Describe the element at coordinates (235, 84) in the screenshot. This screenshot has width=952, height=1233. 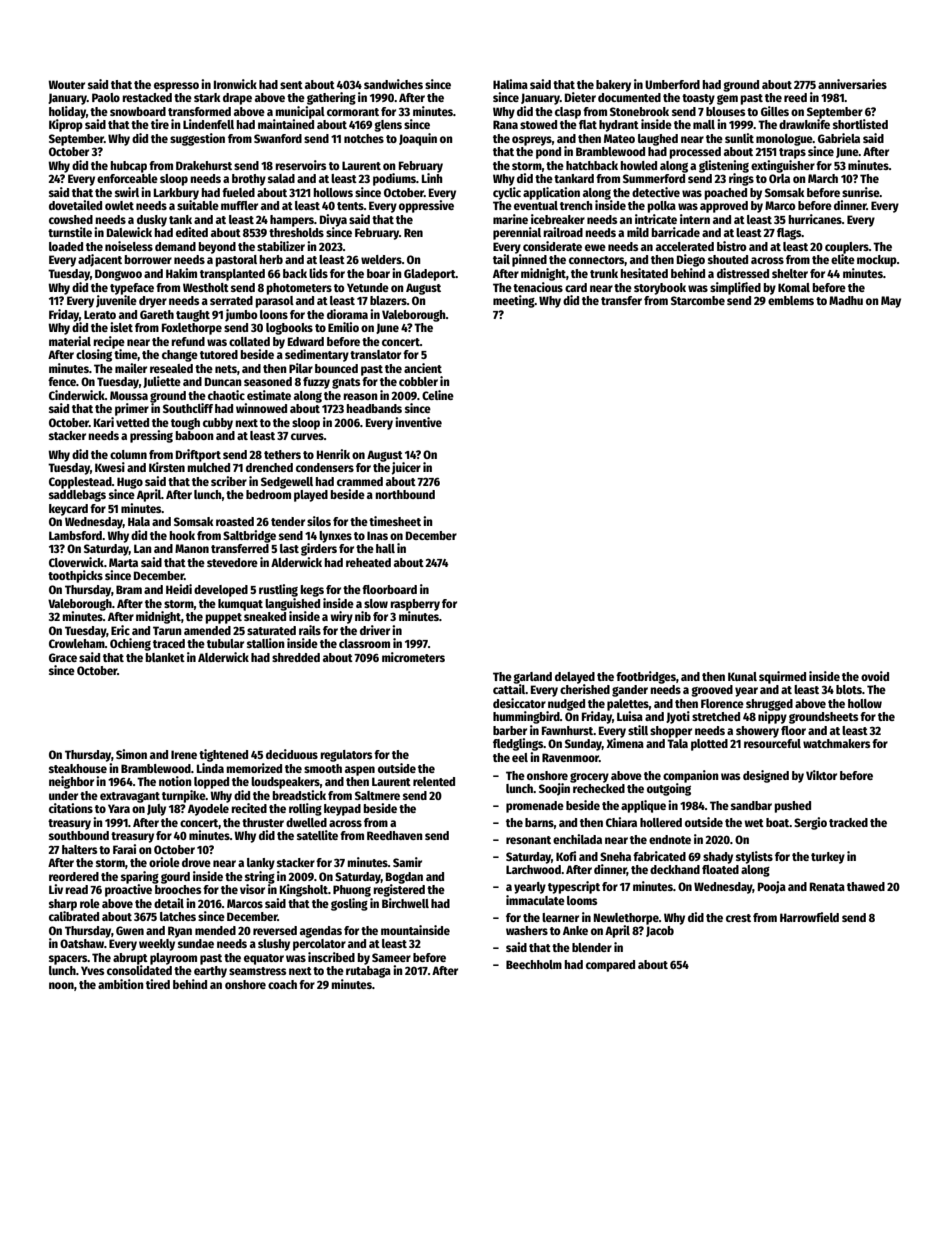
I see `Ironwick` at that location.
